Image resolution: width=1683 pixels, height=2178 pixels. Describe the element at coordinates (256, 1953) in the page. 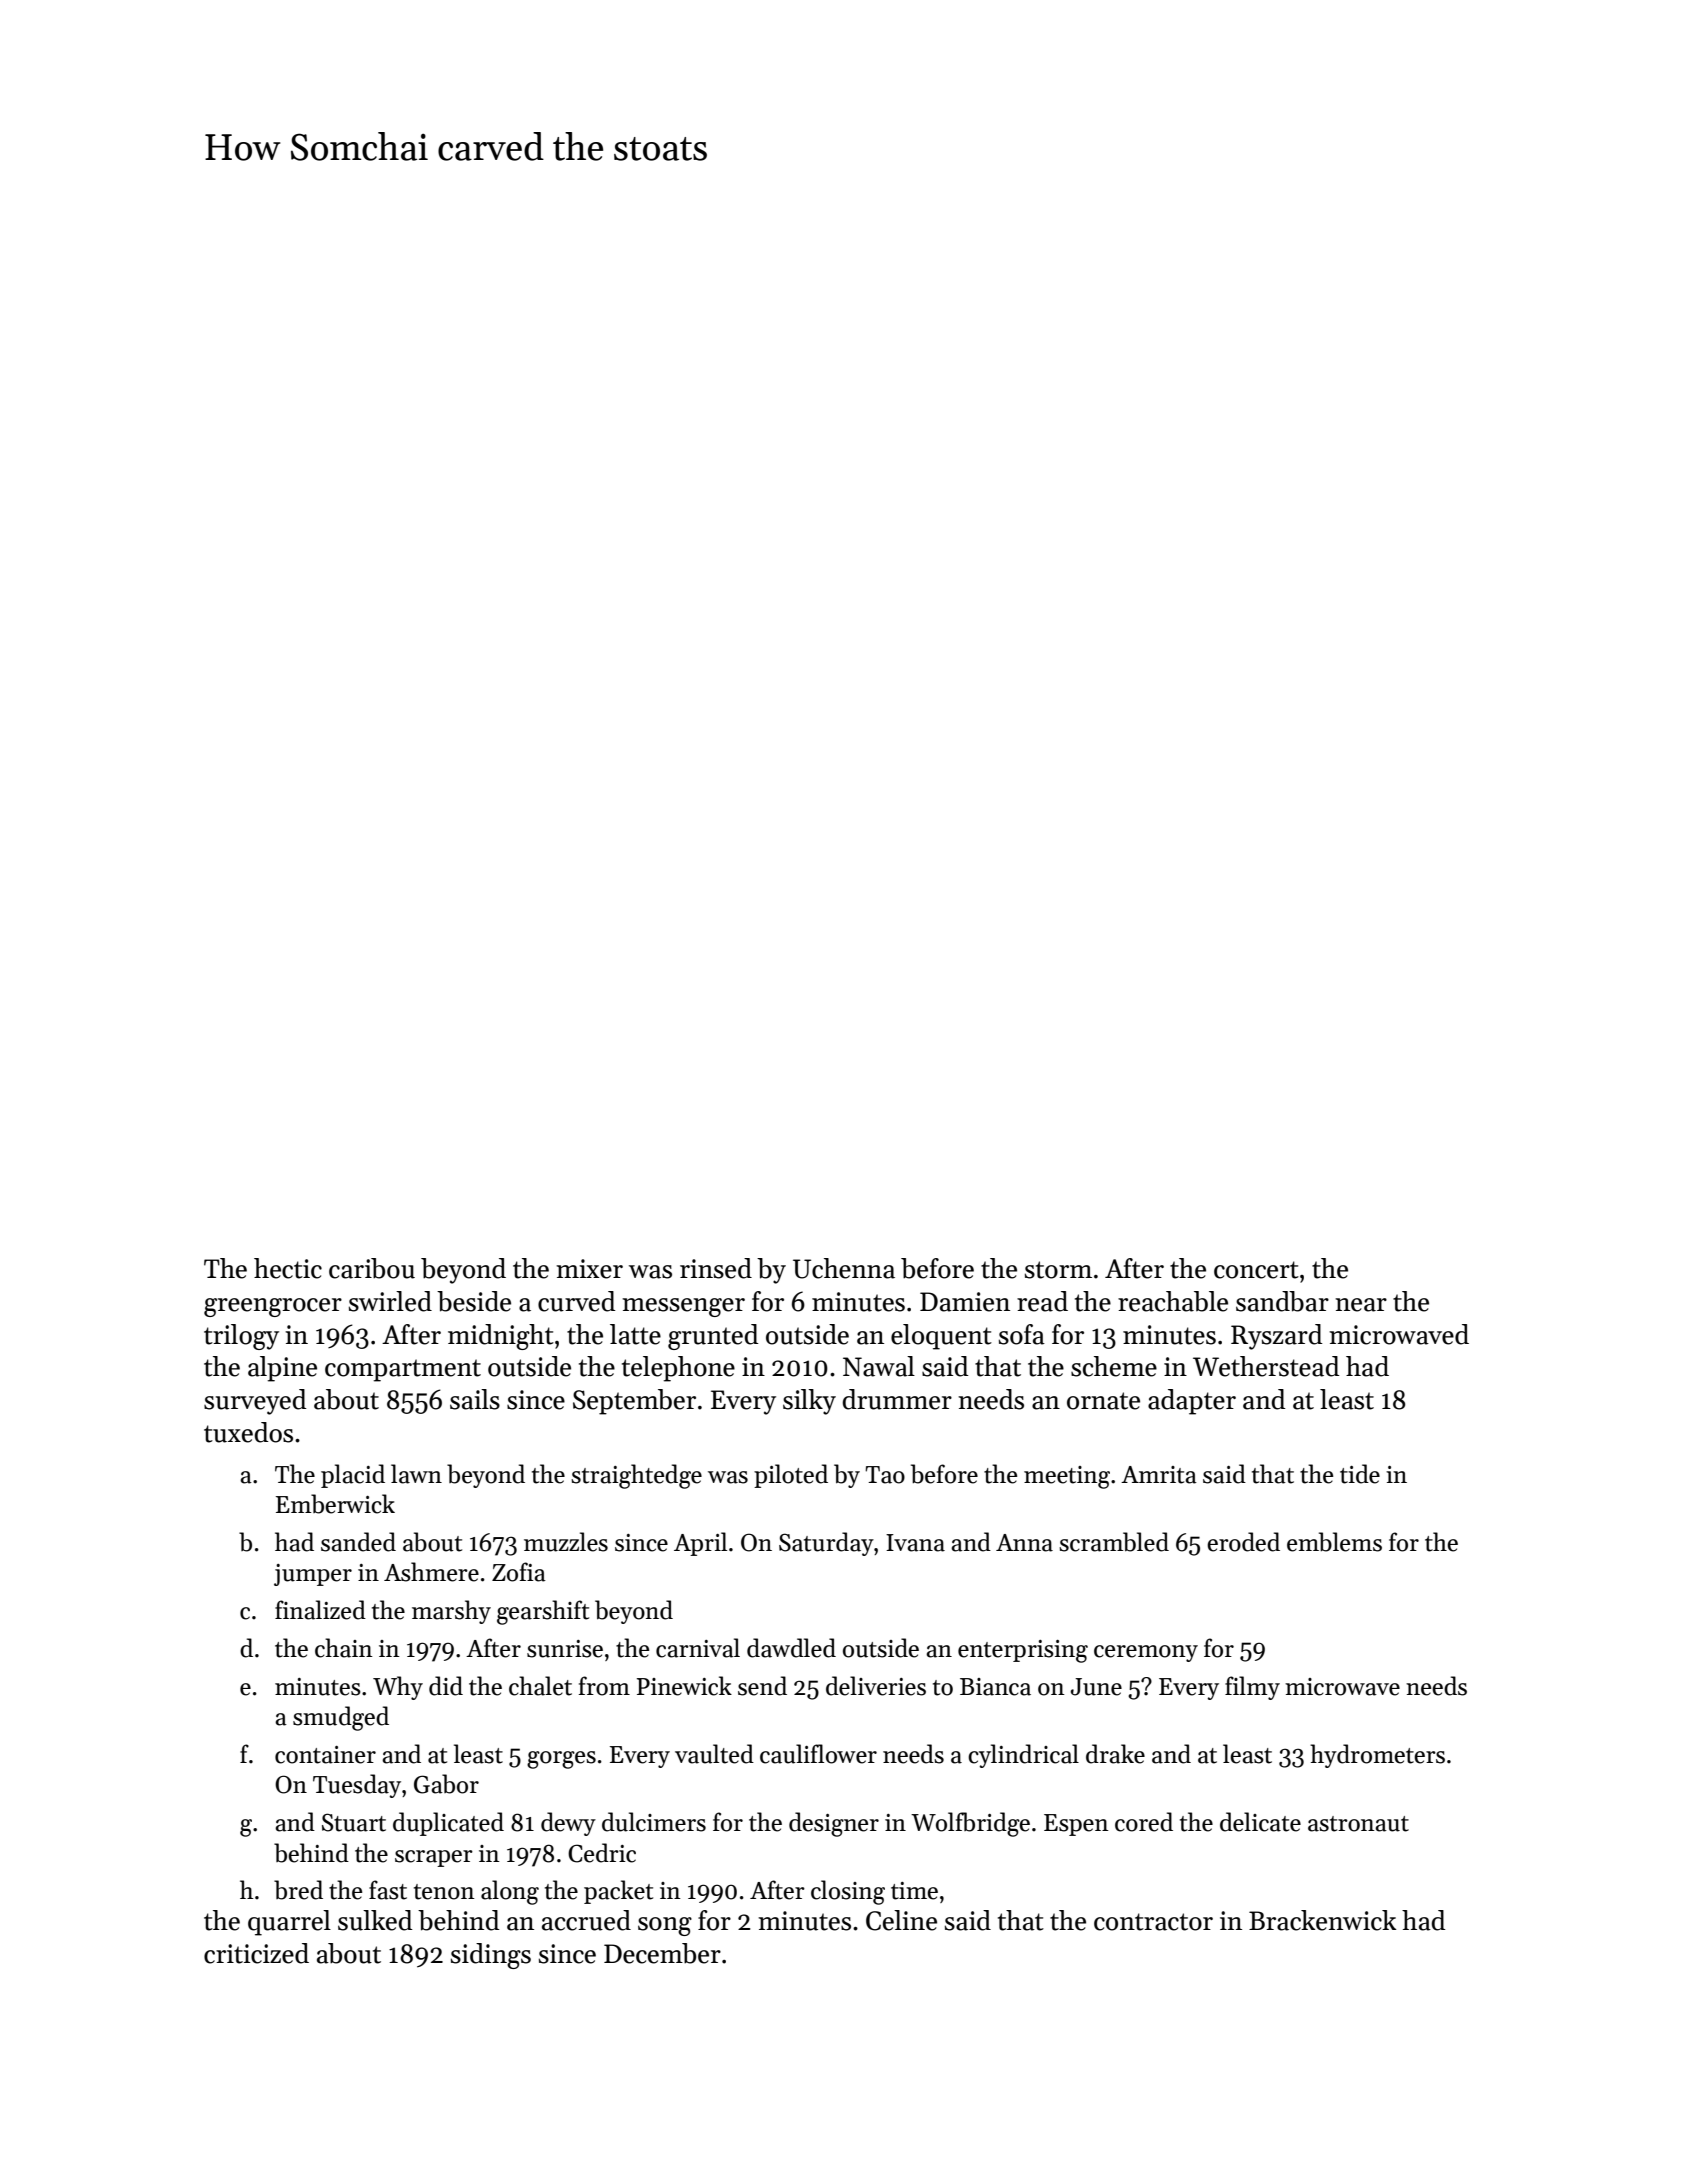

I see `criticized` at that location.
